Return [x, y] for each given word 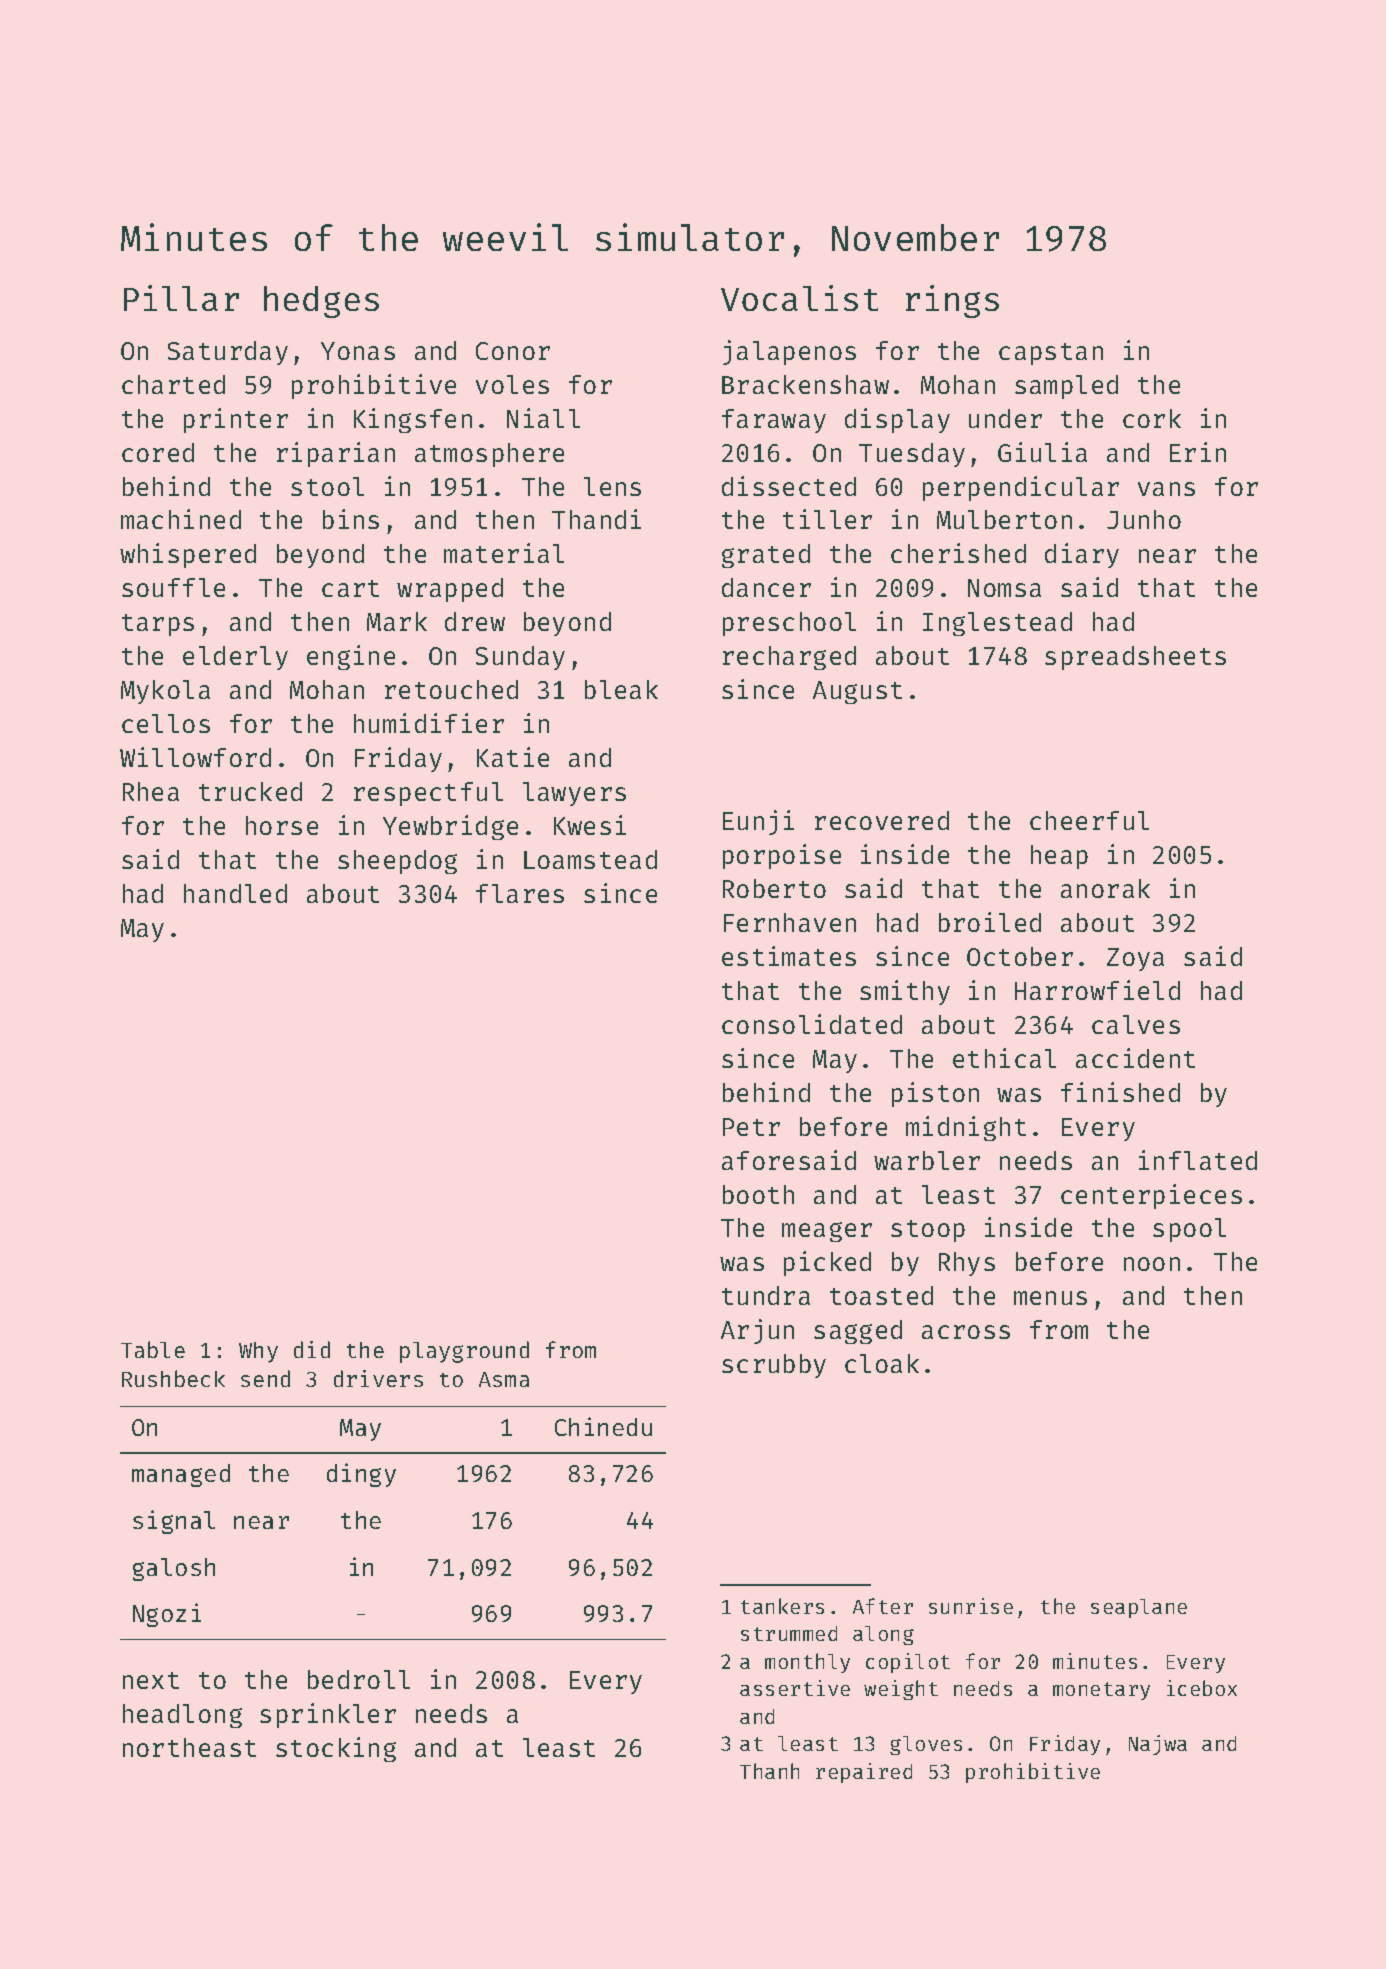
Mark [397, 621]
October [1020, 956]
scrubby [774, 1366]
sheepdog [397, 862]
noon [1152, 1264]
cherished [958, 553]
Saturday [228, 353]
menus [1050, 1298]
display [897, 420]
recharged [789, 658]
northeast [189, 1747]
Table [153, 1349]
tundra [766, 1295]
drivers [378, 1378]
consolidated [812, 1024]
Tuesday [912, 455]
